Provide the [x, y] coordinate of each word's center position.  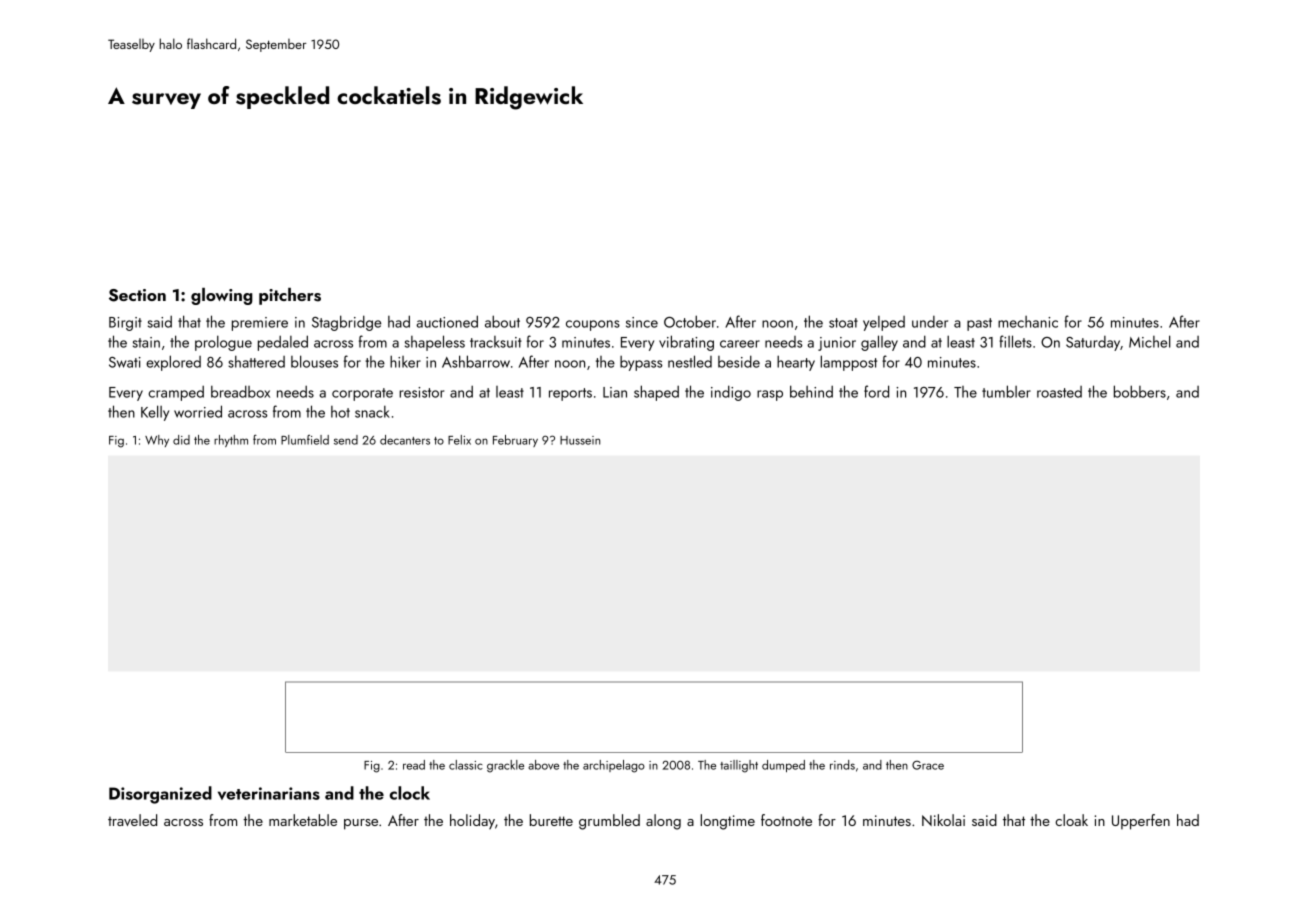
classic [466, 765]
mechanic [1028, 322]
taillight [739, 766]
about [502, 321]
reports [570, 394]
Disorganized [160, 795]
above [543, 765]
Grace [928, 765]
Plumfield [305, 440]
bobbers [1140, 391]
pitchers [290, 296]
